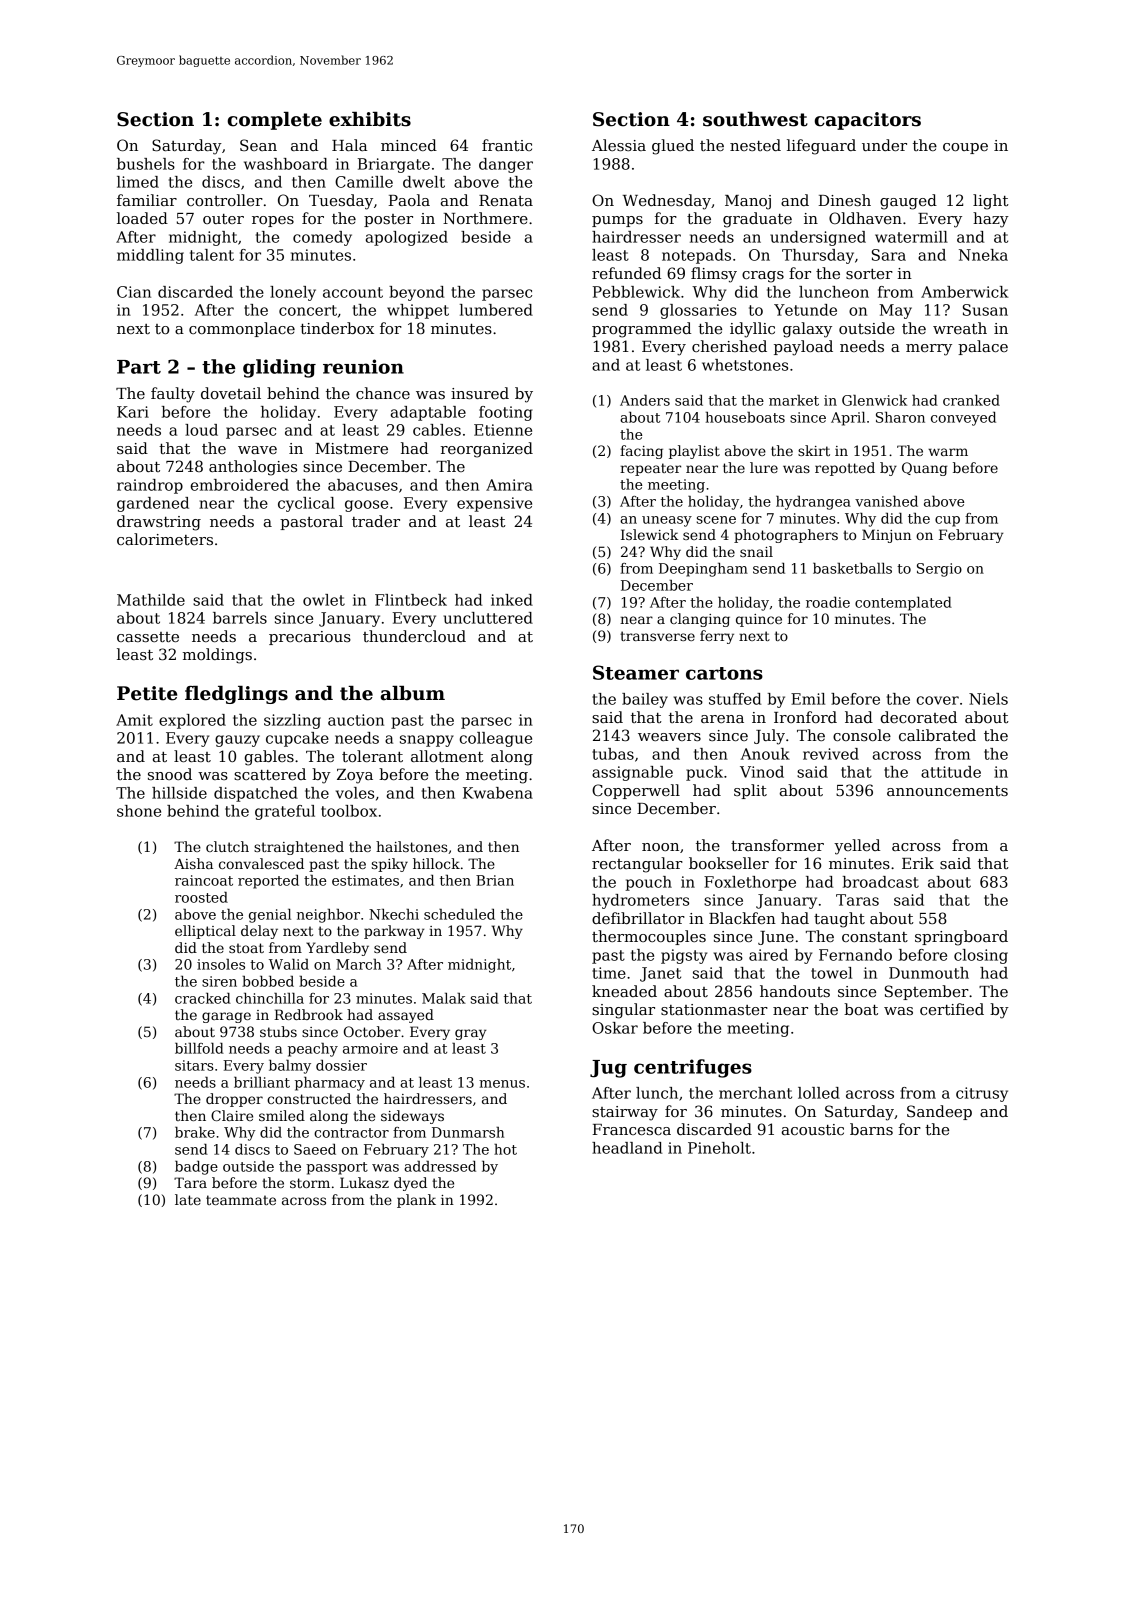  Describe the element at coordinates (512, 600) in the image. I see `inked` at that location.
